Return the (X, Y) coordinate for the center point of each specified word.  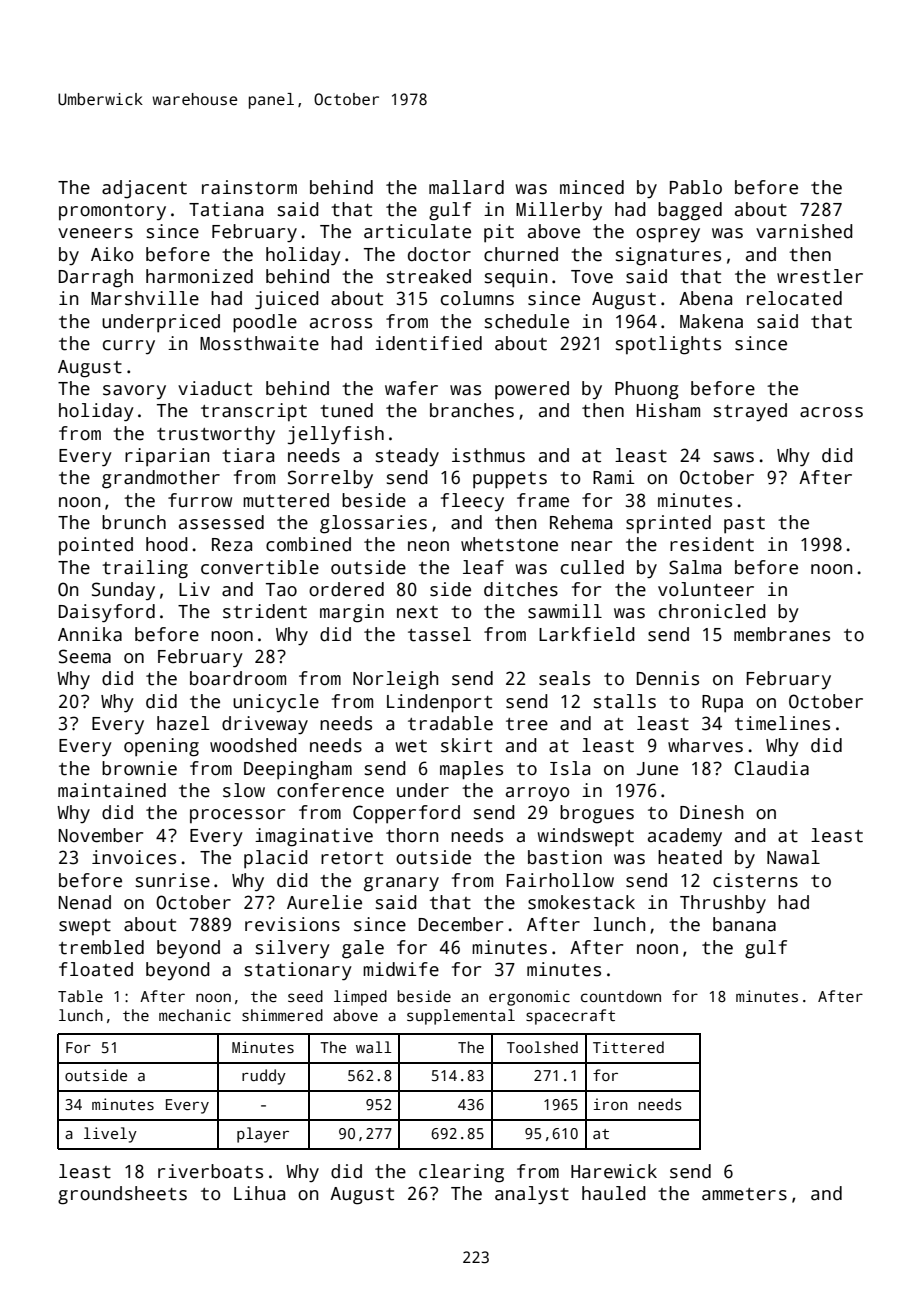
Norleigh (395, 680)
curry (129, 347)
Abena (705, 298)
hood (167, 544)
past (744, 525)
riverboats (210, 1171)
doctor (439, 254)
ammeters (744, 1194)
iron (610, 1104)
